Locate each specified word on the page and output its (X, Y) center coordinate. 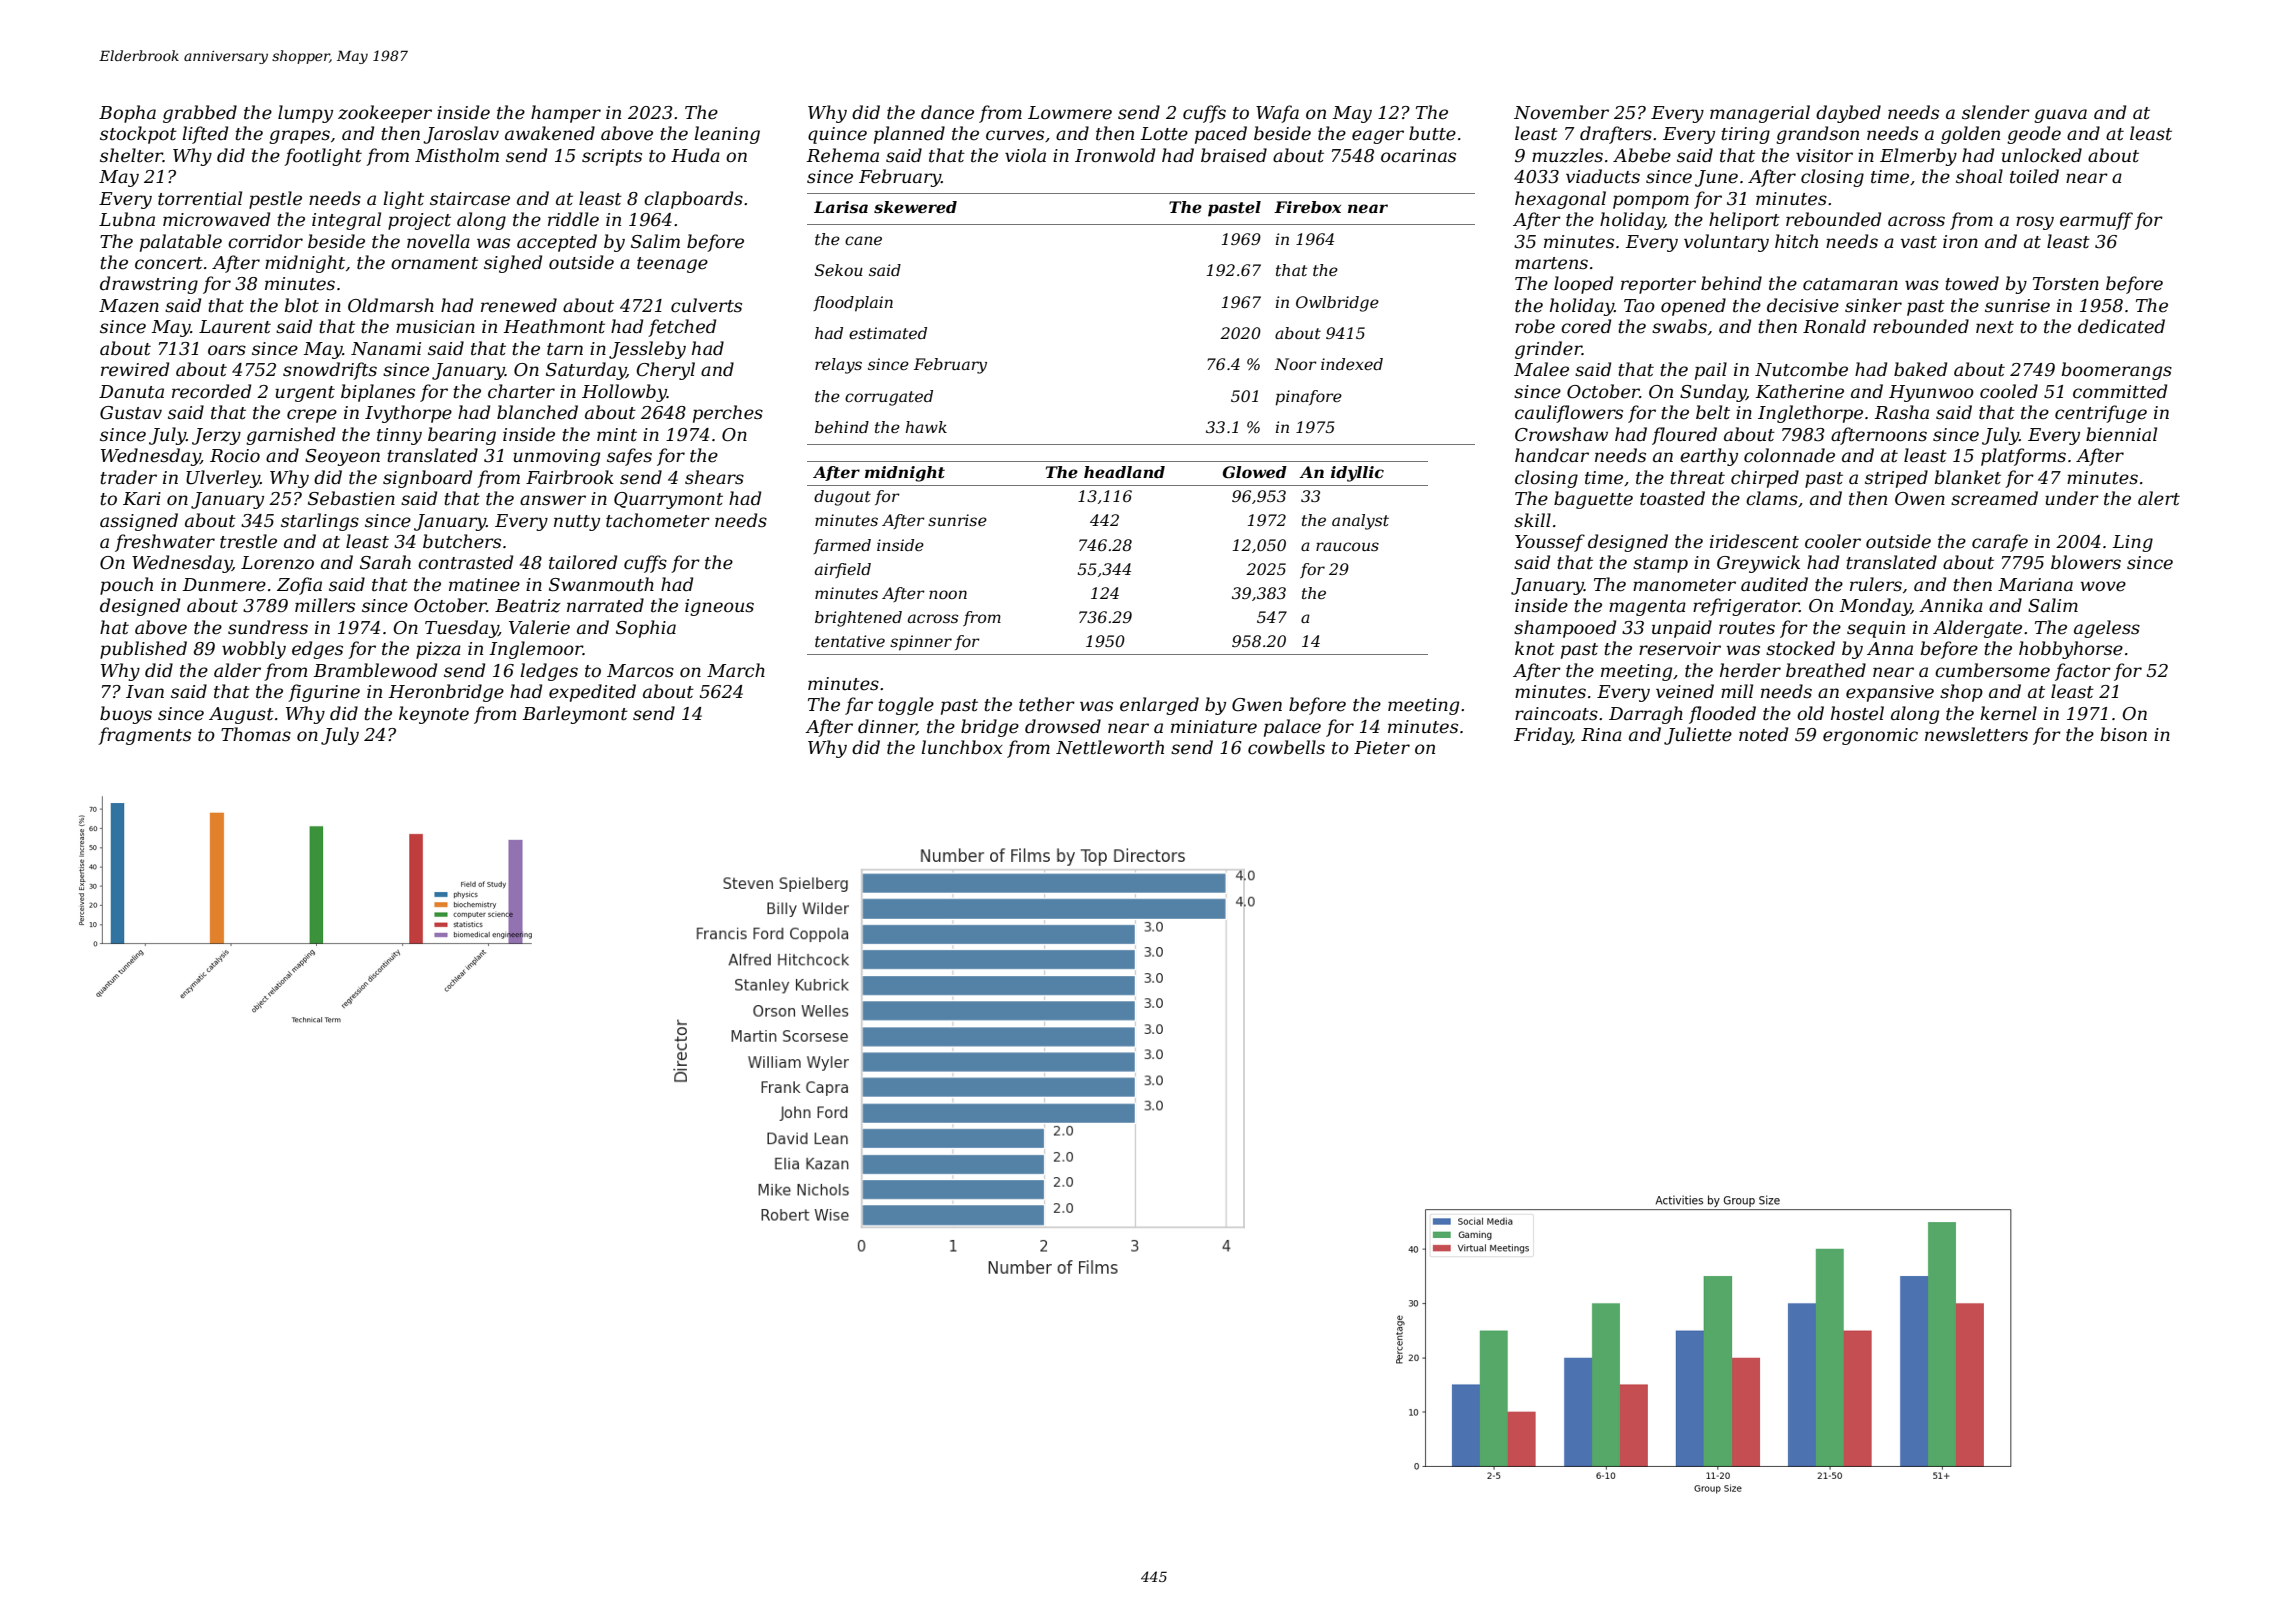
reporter (1658, 286)
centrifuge (2101, 414)
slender (1996, 112)
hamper (566, 114)
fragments (144, 736)
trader (128, 477)
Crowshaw (1561, 434)
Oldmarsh (391, 305)
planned (909, 135)
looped (1583, 285)
